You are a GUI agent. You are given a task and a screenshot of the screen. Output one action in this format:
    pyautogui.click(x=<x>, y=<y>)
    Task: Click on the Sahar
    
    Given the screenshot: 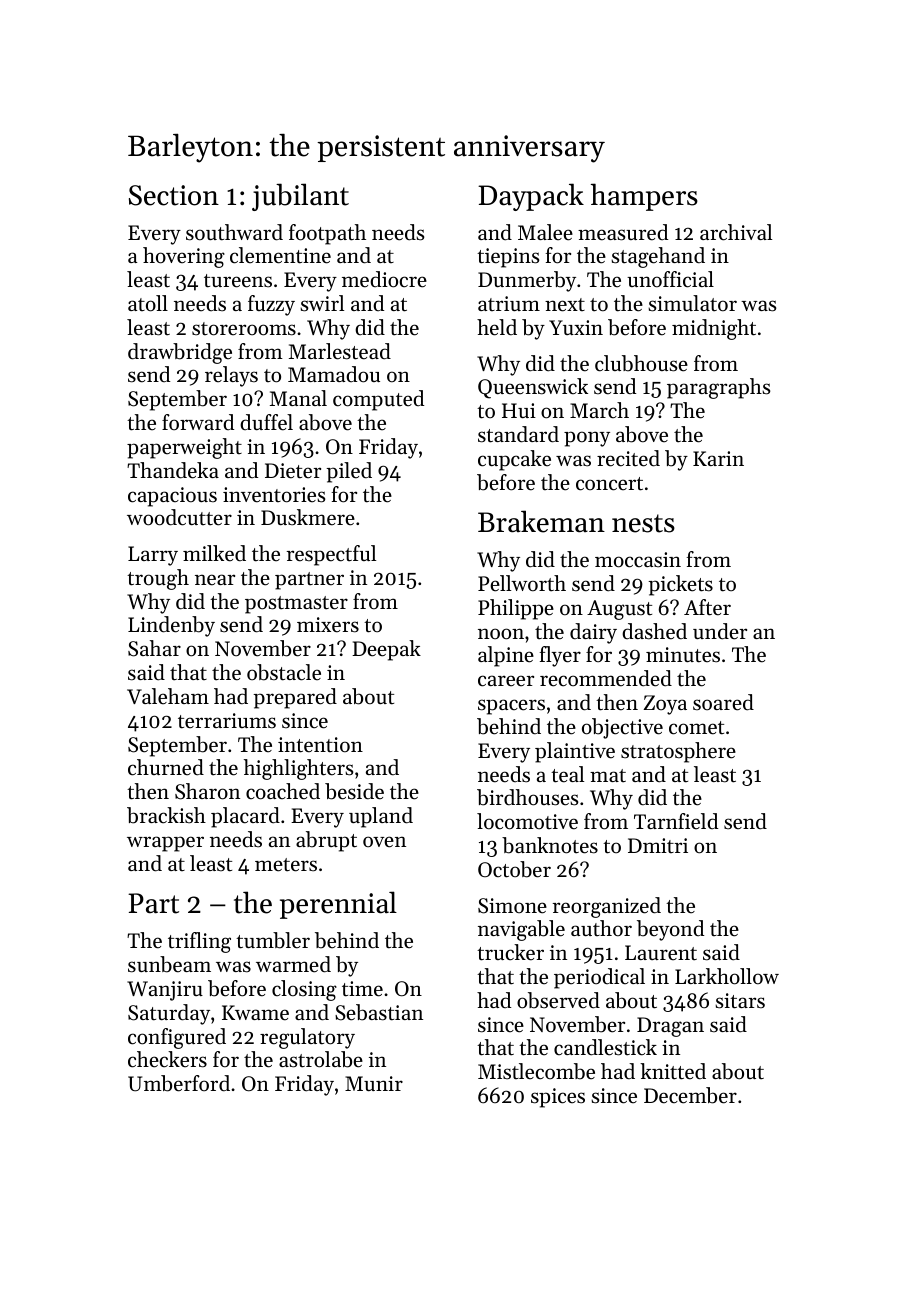 What is the action you would take?
    pyautogui.click(x=154, y=648)
